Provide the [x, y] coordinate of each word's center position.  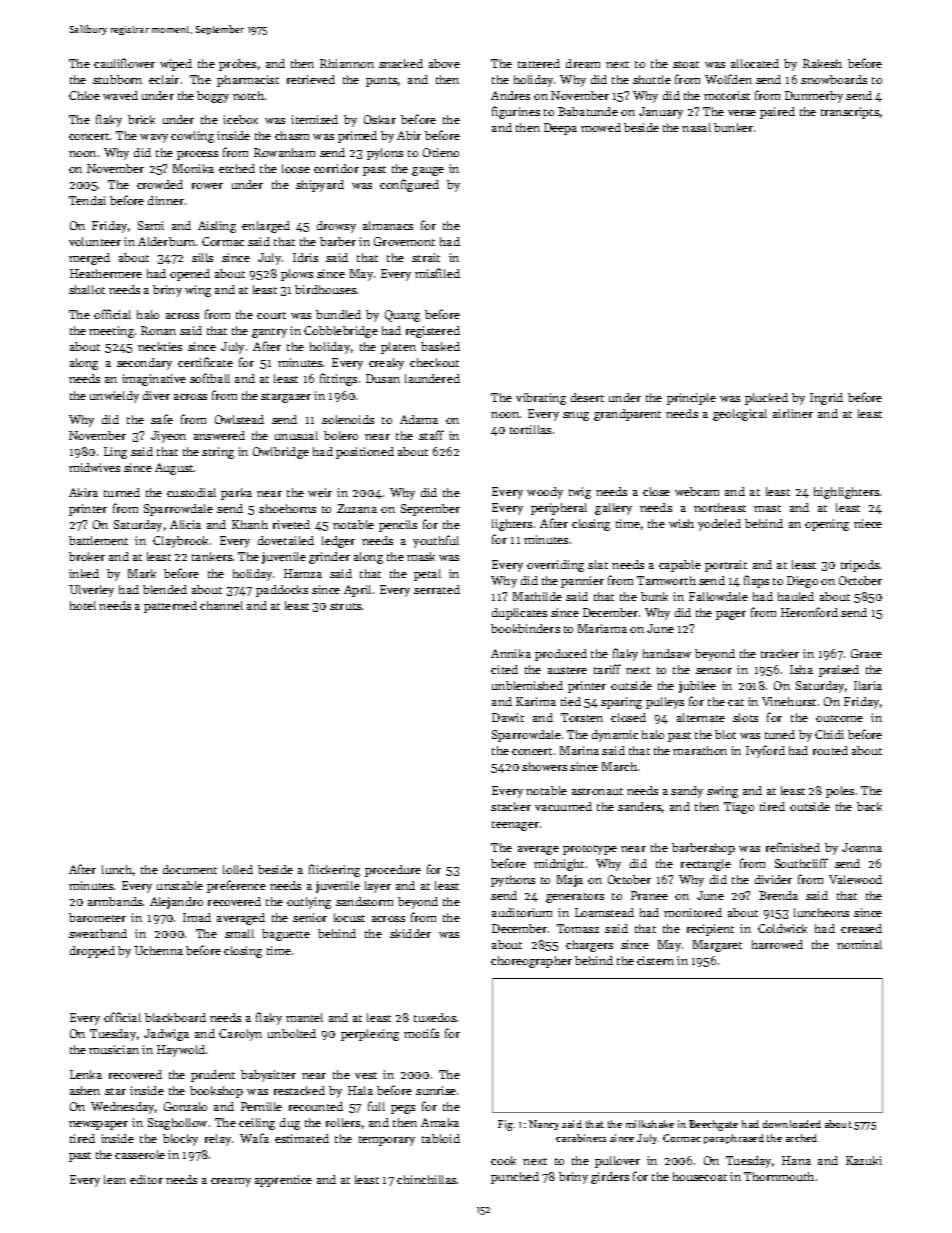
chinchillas [426, 1179]
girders [610, 1178]
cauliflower [124, 63]
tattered [539, 63]
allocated [755, 63]
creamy [231, 1182]
